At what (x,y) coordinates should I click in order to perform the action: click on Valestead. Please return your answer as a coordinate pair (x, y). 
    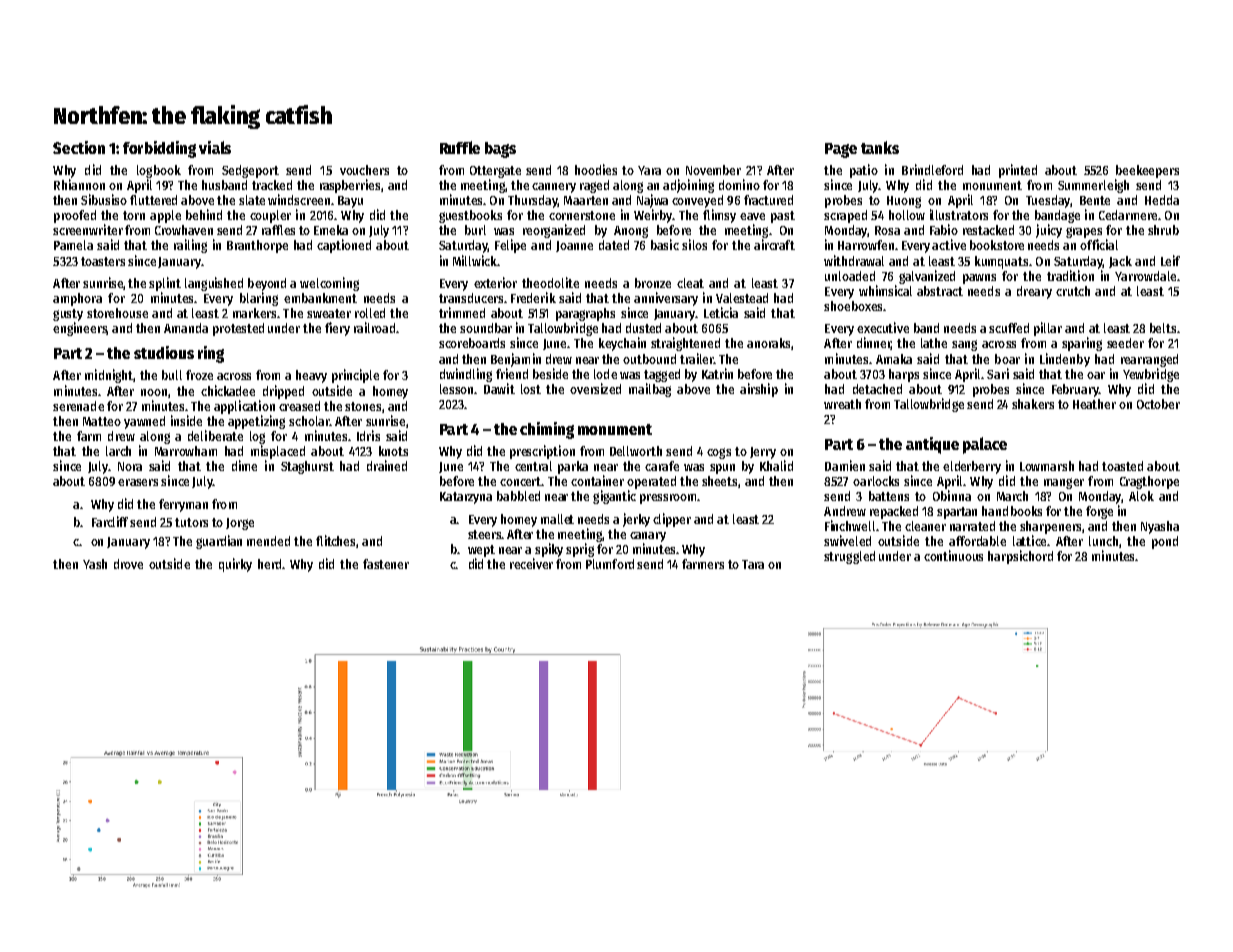
    Looking at the image, I should click on (742, 298).
